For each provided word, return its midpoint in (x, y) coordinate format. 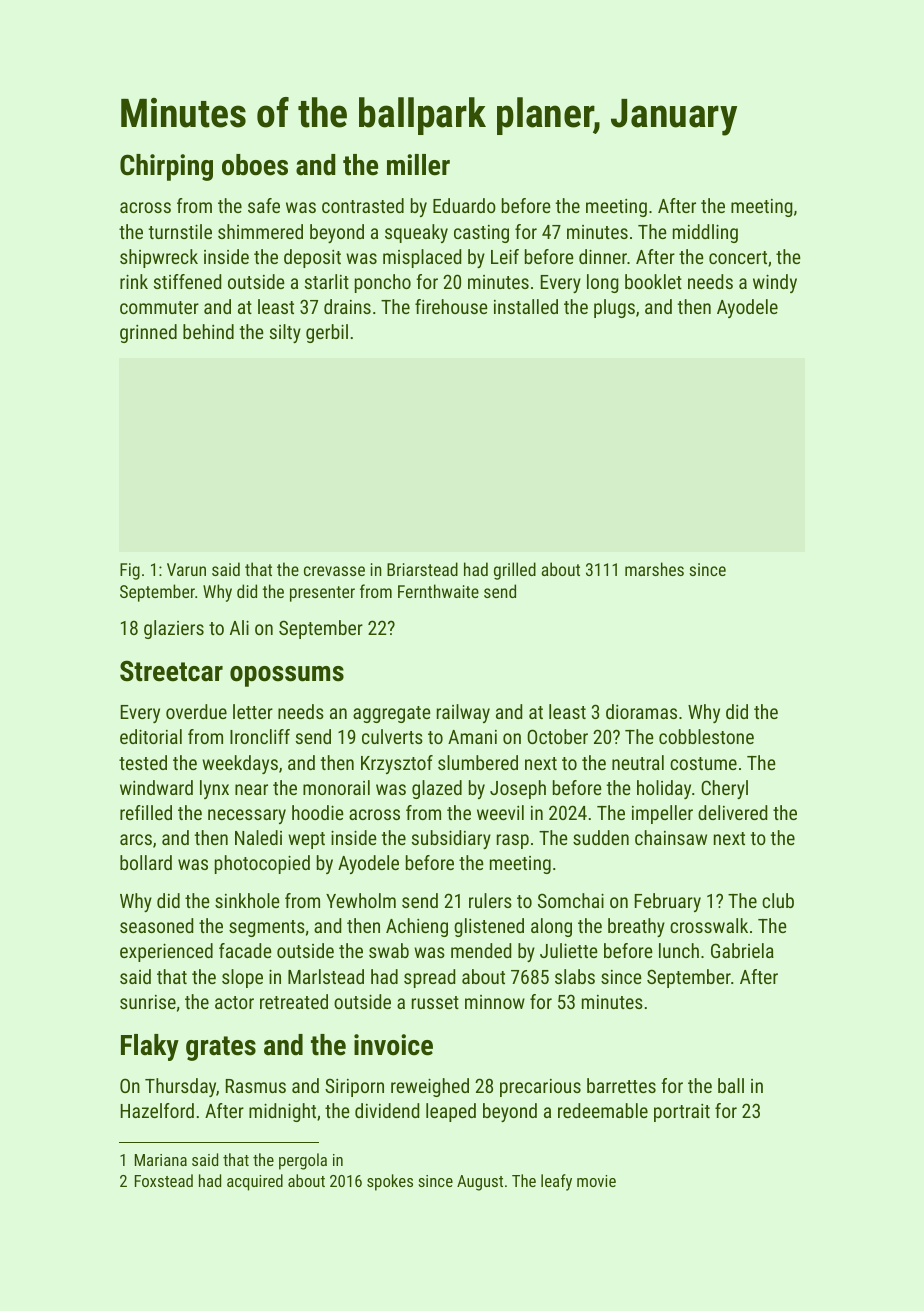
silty (285, 333)
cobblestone (706, 736)
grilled (515, 571)
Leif (505, 256)
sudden (601, 837)
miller (418, 165)
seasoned (156, 925)
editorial (151, 736)
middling (705, 233)
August (480, 1183)
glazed (437, 789)
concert (738, 257)
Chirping (166, 167)
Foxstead (164, 1180)
